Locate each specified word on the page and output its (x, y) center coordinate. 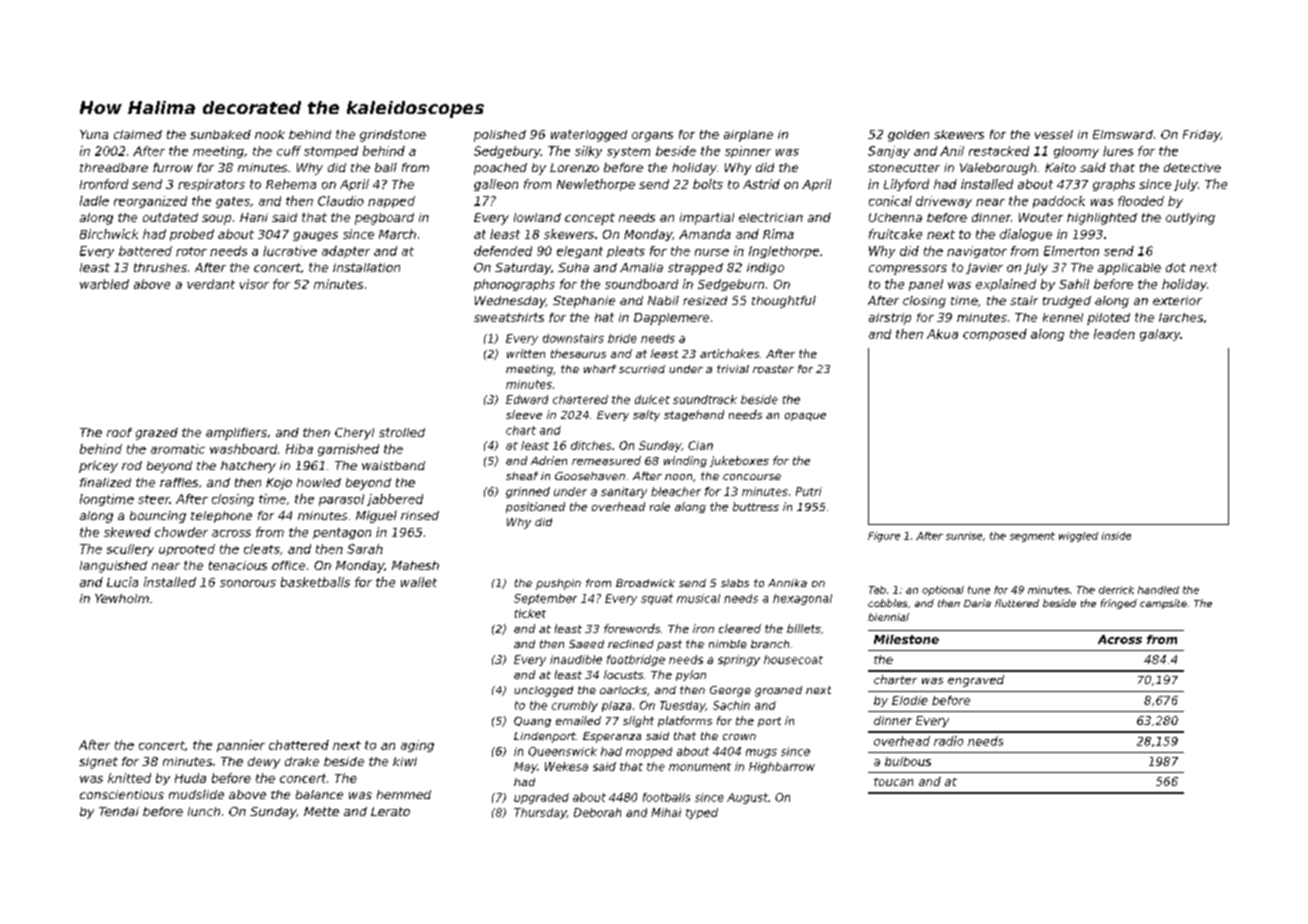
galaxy (1160, 335)
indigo (765, 269)
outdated (170, 217)
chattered (299, 745)
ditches (591, 445)
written (526, 353)
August (747, 798)
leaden (1114, 334)
